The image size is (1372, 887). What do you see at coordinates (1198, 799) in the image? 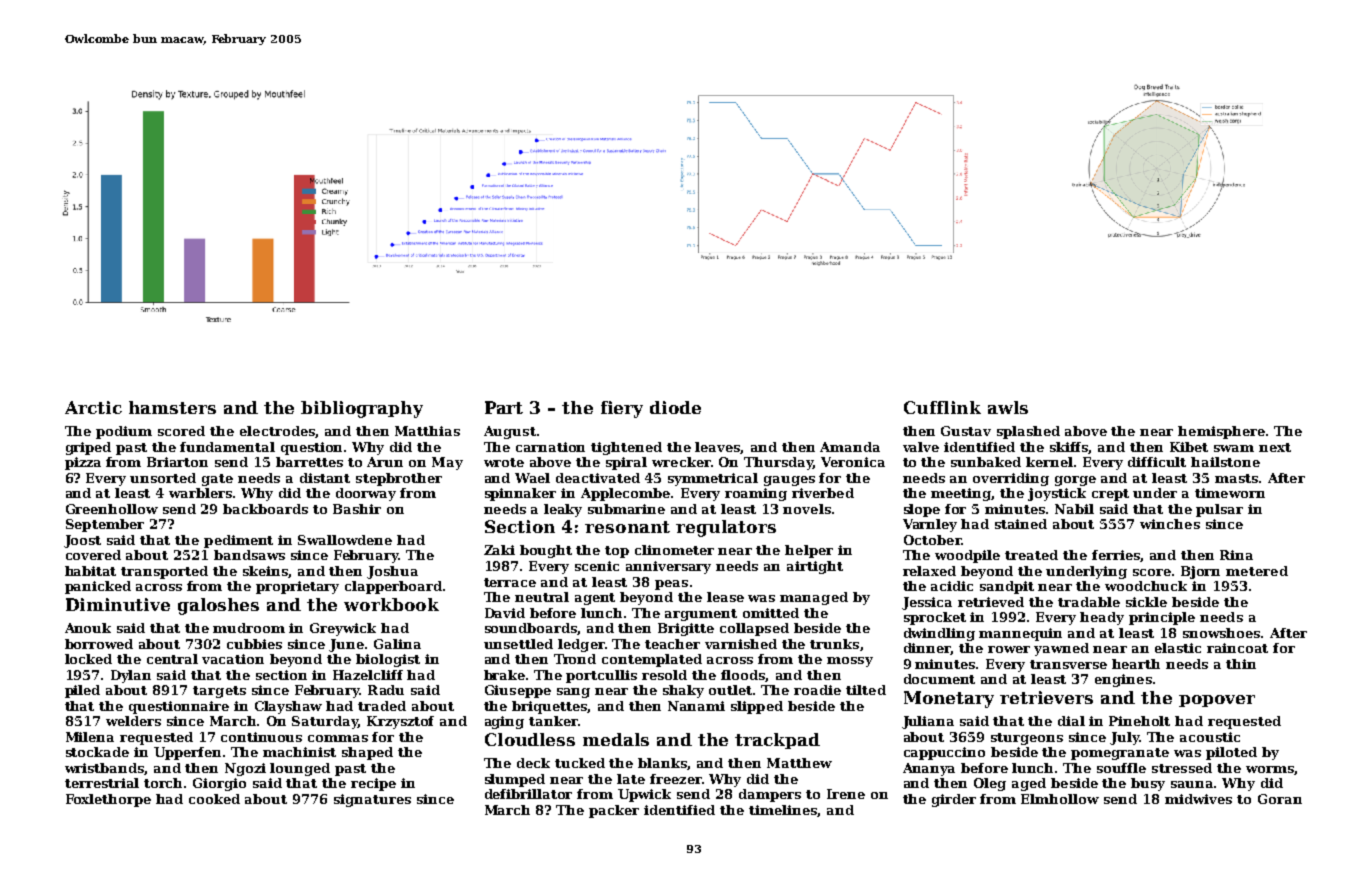
I see `midwives` at bounding box center [1198, 799].
